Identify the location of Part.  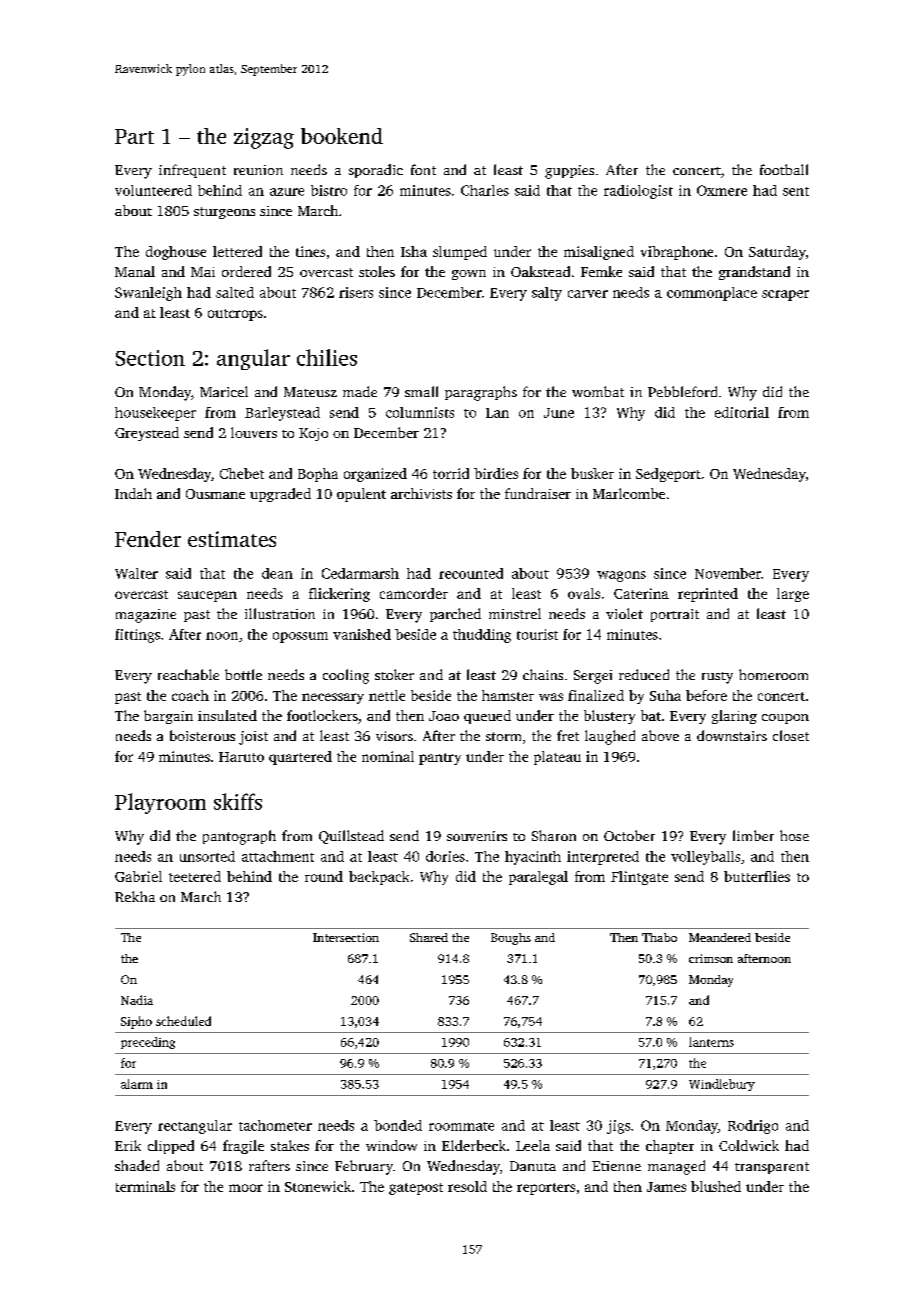
(134, 136).
